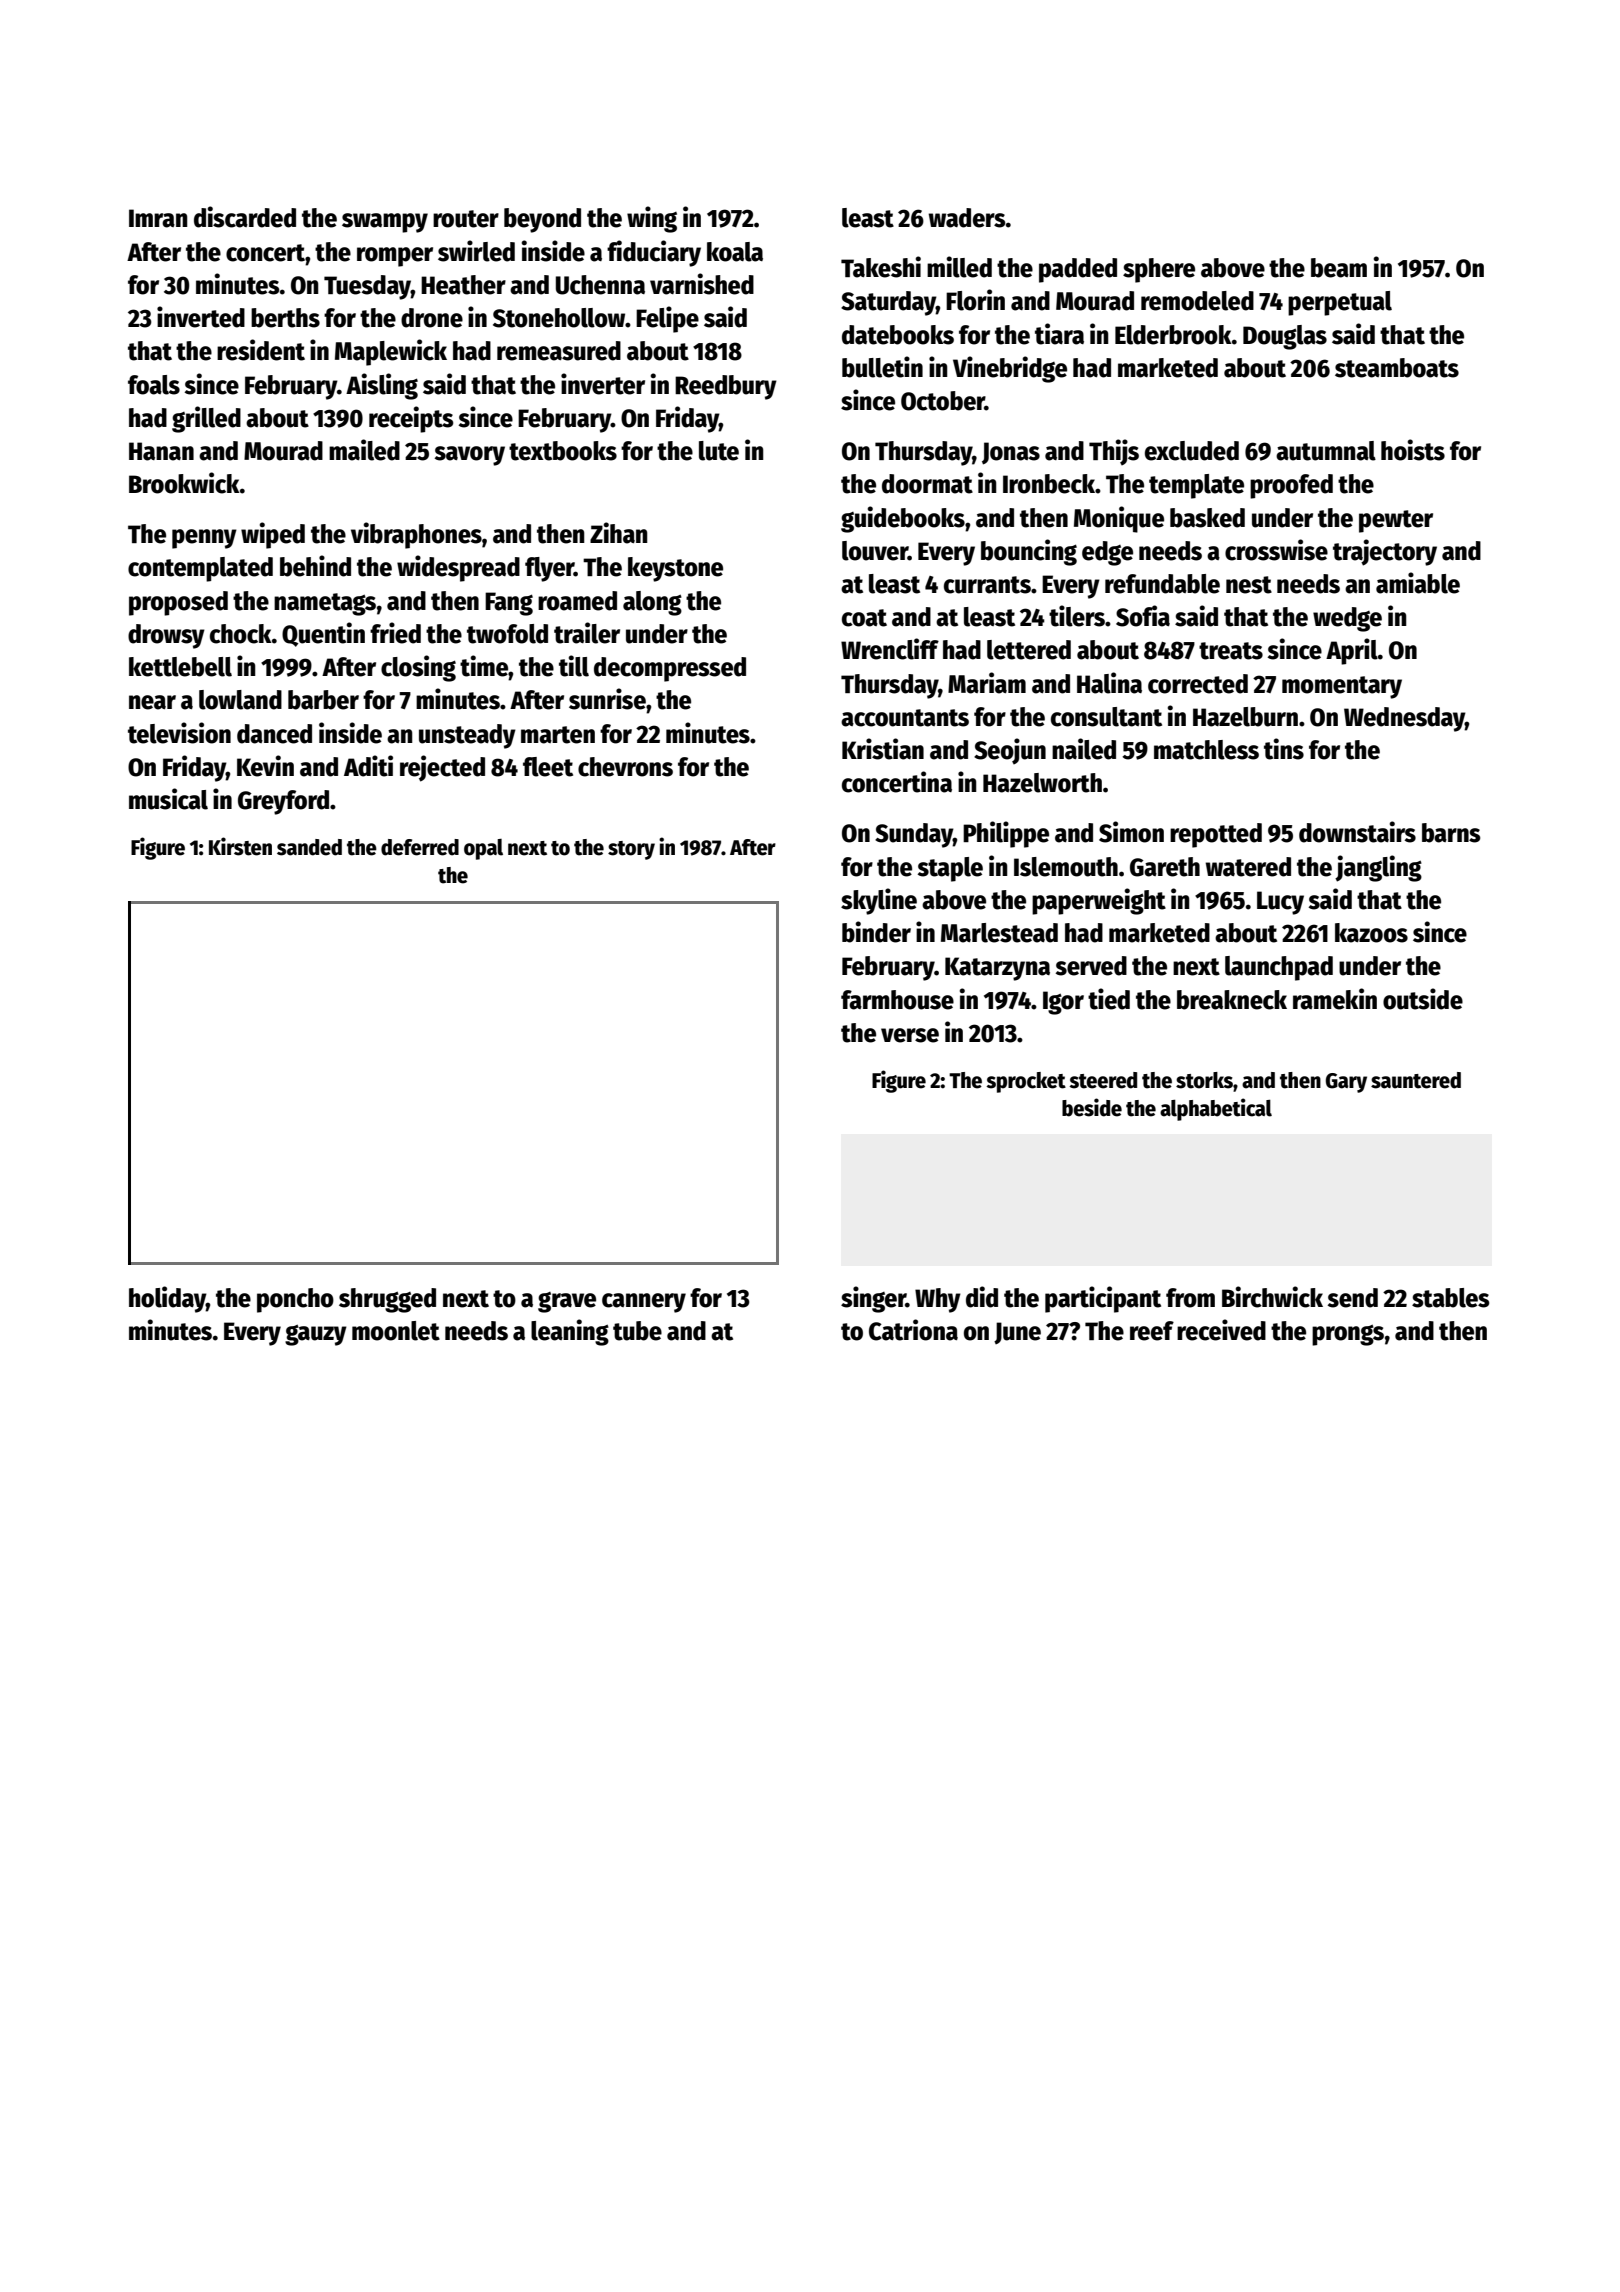 The height and width of the page is (2292, 1620). Describe the element at coordinates (1017, 1333) in the page. I see `June` at that location.
